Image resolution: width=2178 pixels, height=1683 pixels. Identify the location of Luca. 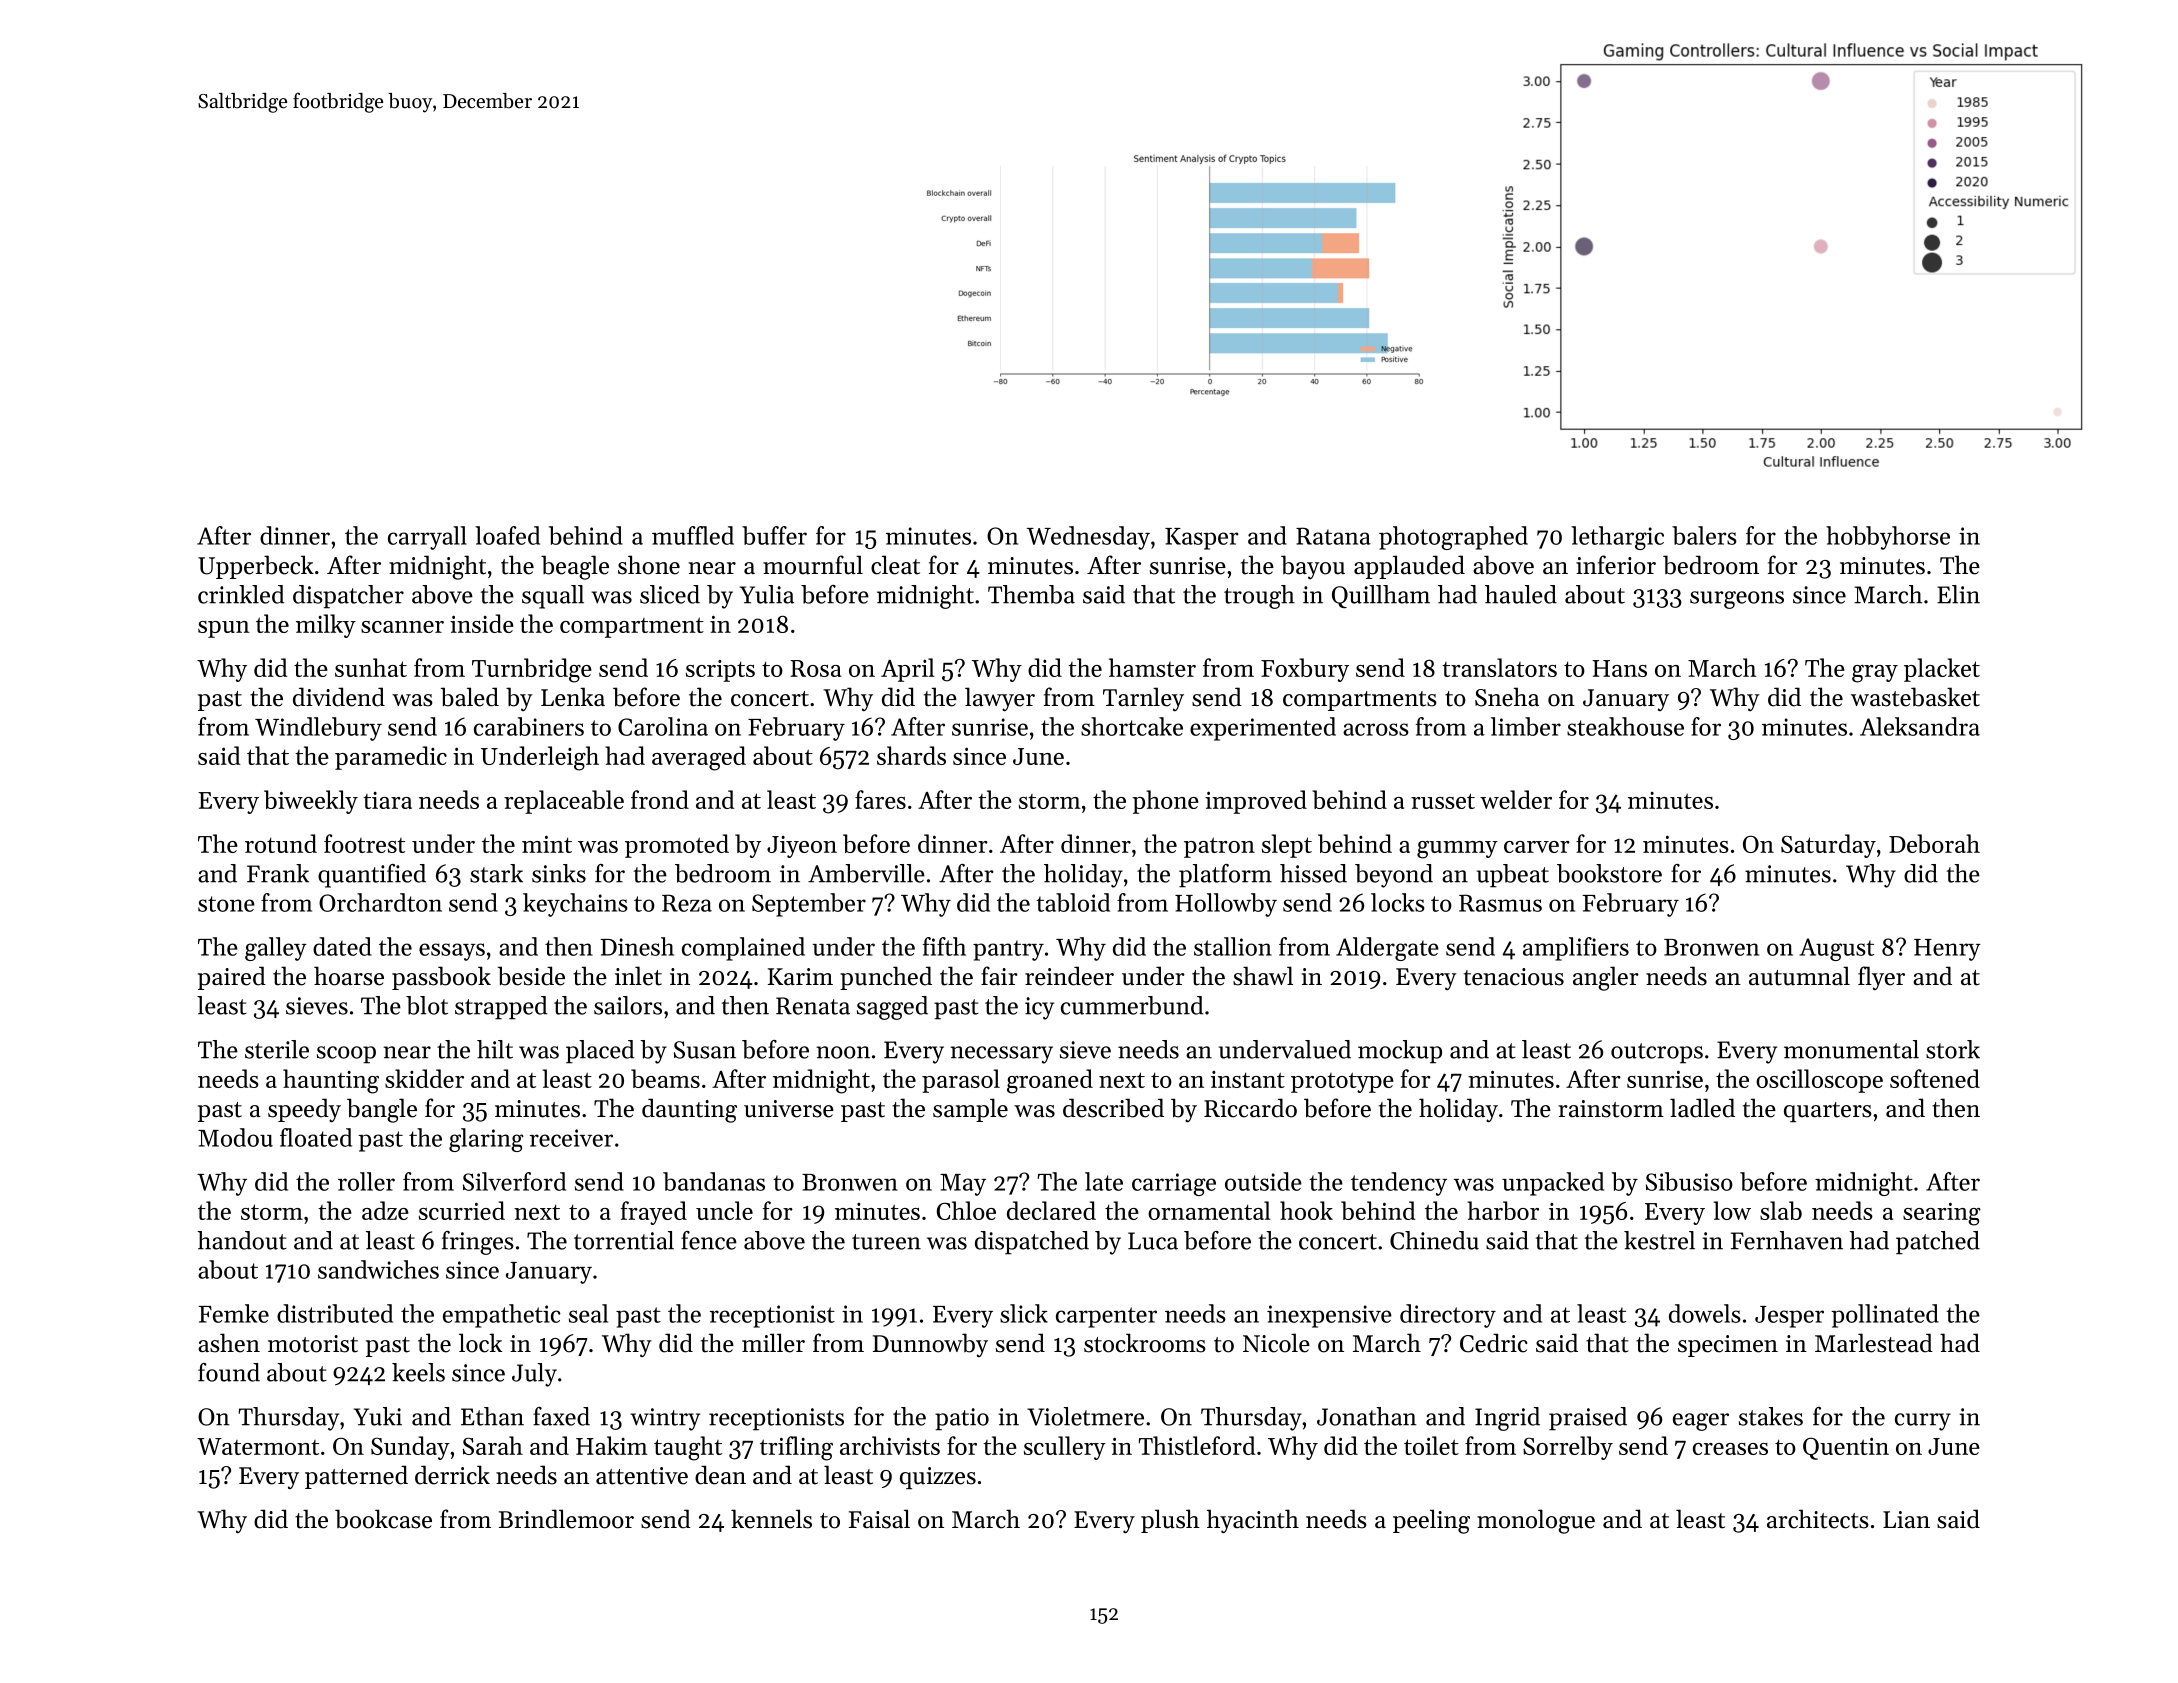
(1153, 1241).
